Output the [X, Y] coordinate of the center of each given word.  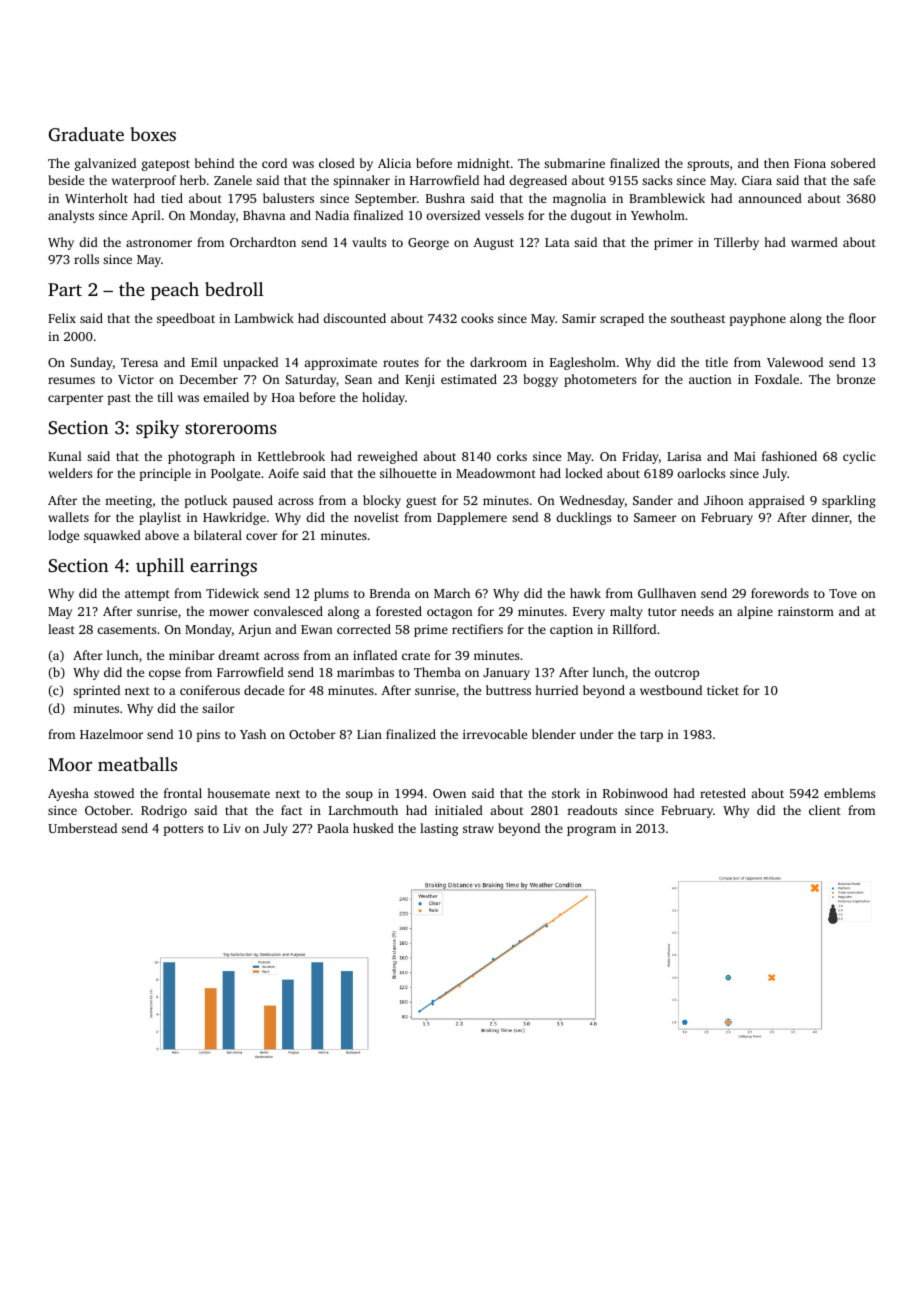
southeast [698, 318]
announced [770, 198]
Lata [557, 242]
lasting [439, 829]
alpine [755, 612]
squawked [112, 536]
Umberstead [82, 828]
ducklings [583, 518]
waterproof [144, 181]
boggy [540, 380]
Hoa [283, 397]
